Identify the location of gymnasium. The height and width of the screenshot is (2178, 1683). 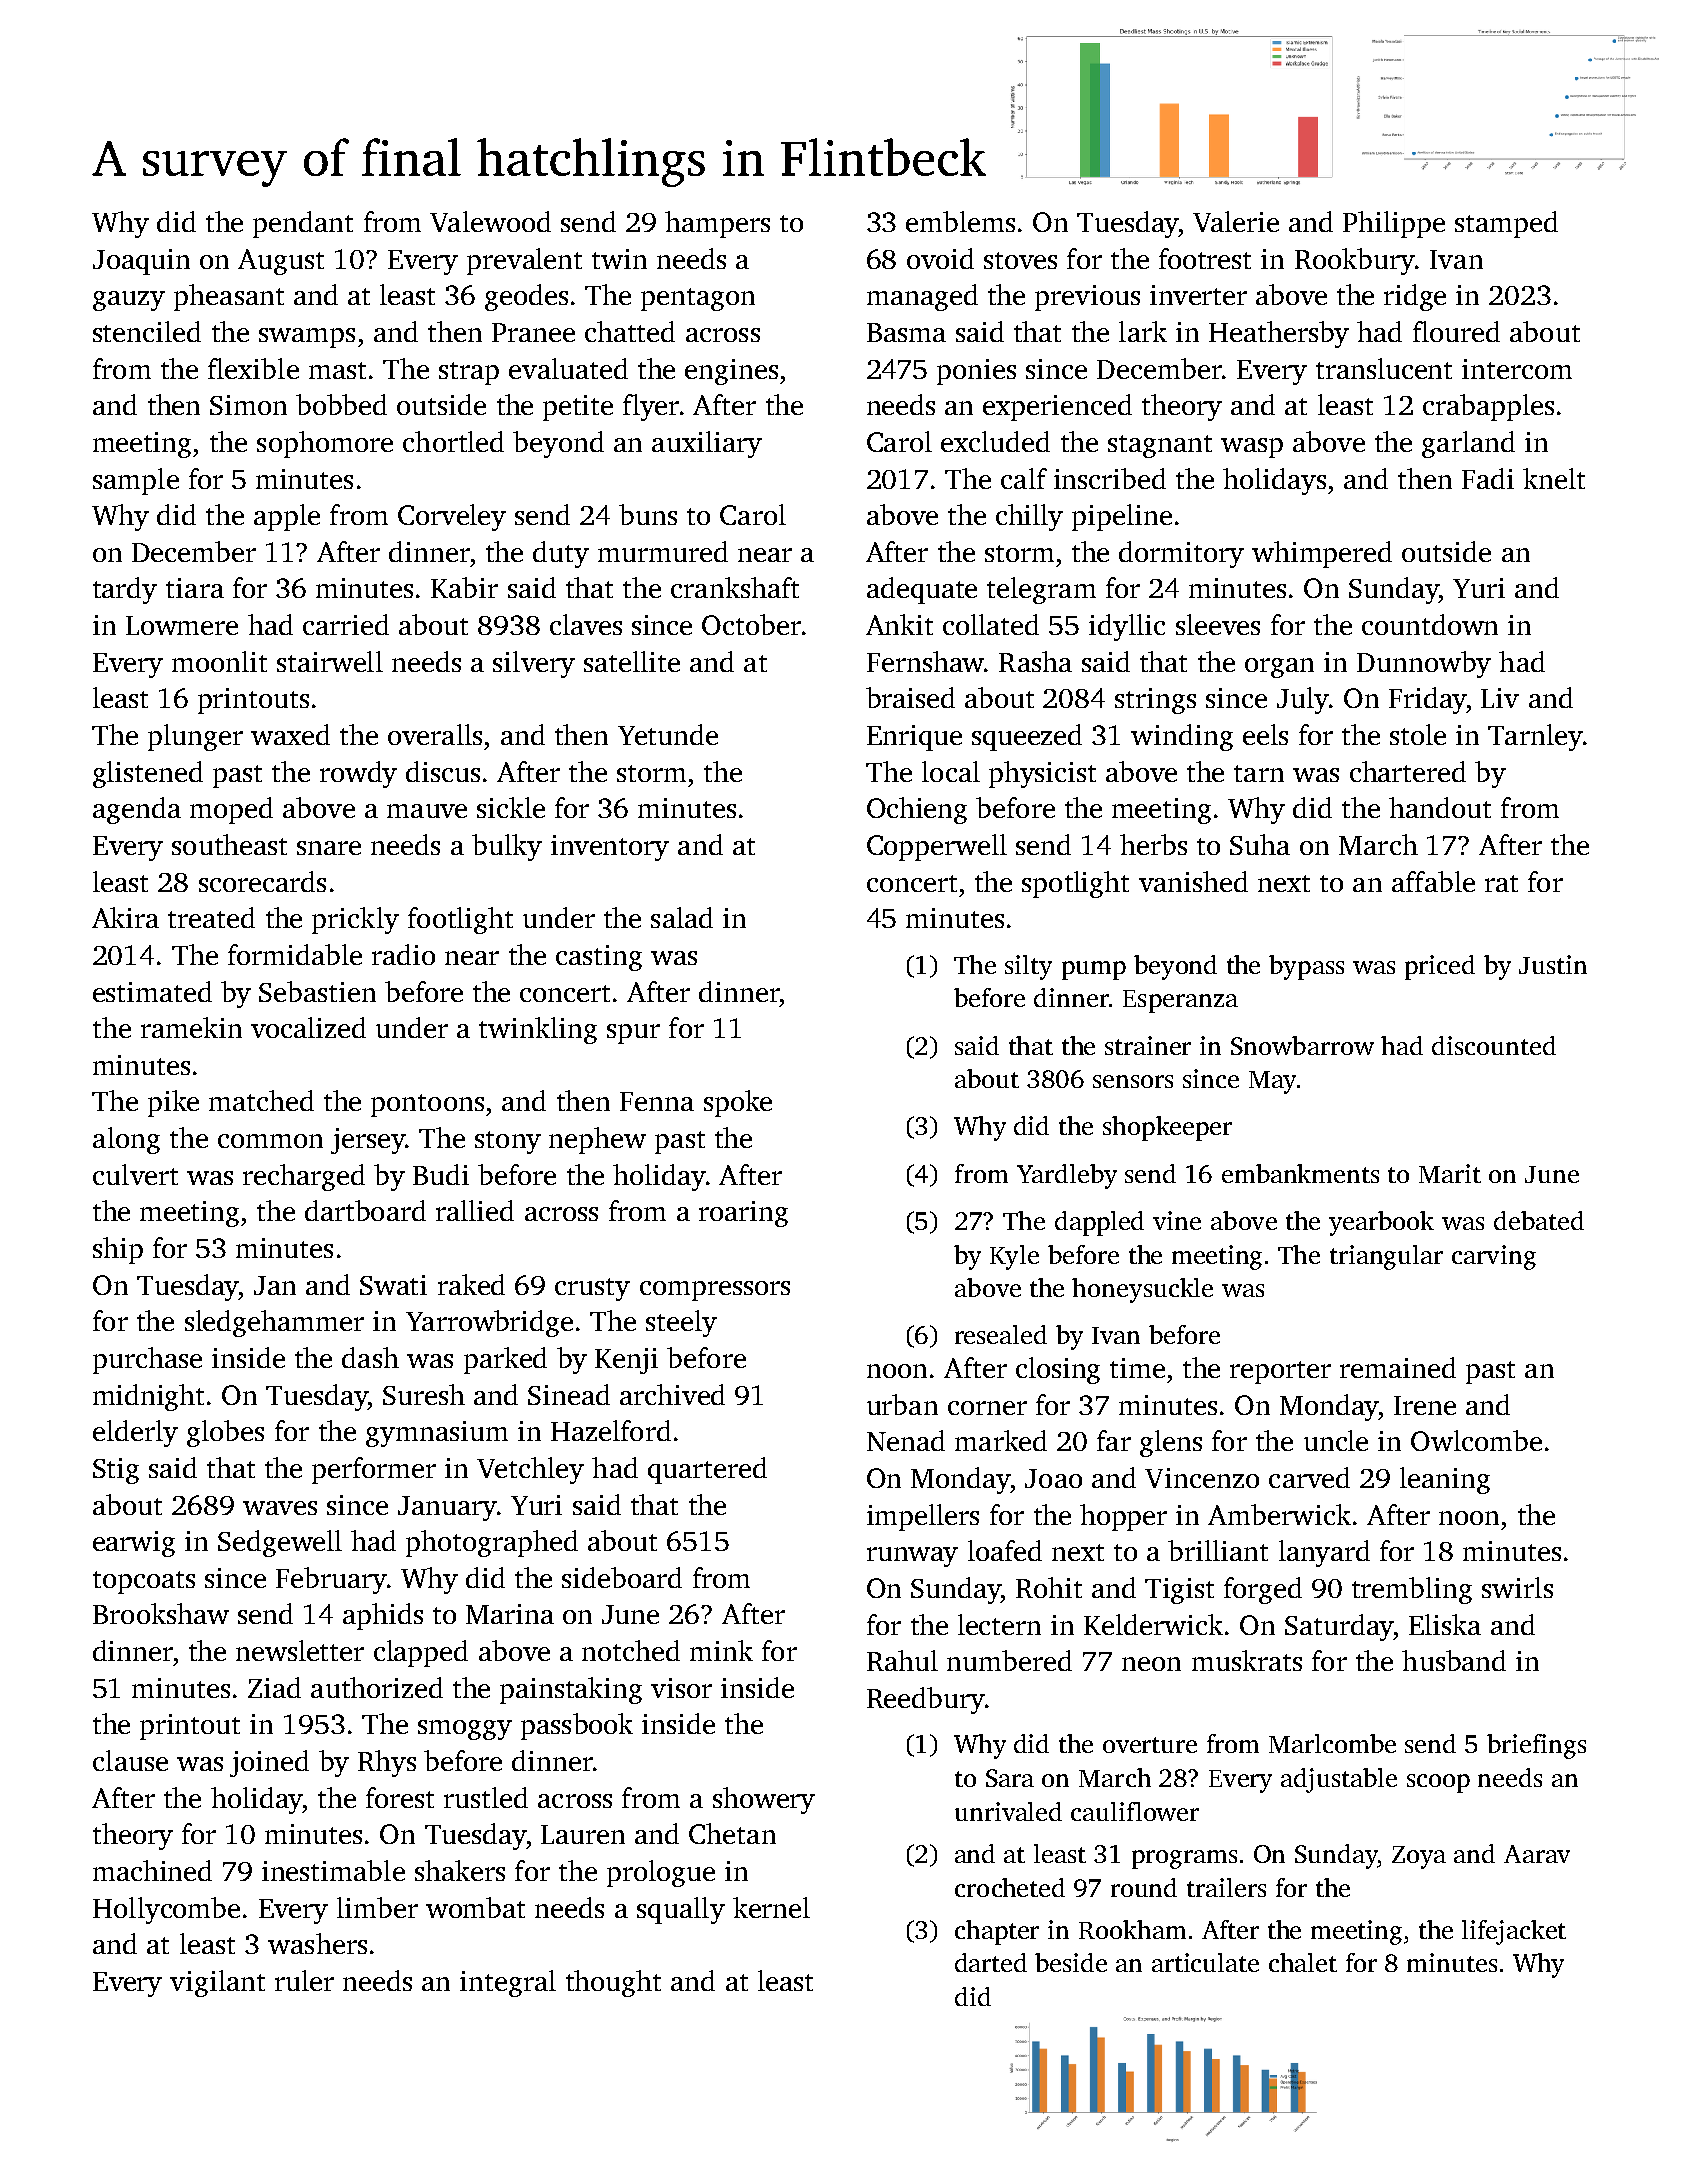
(437, 1434).
